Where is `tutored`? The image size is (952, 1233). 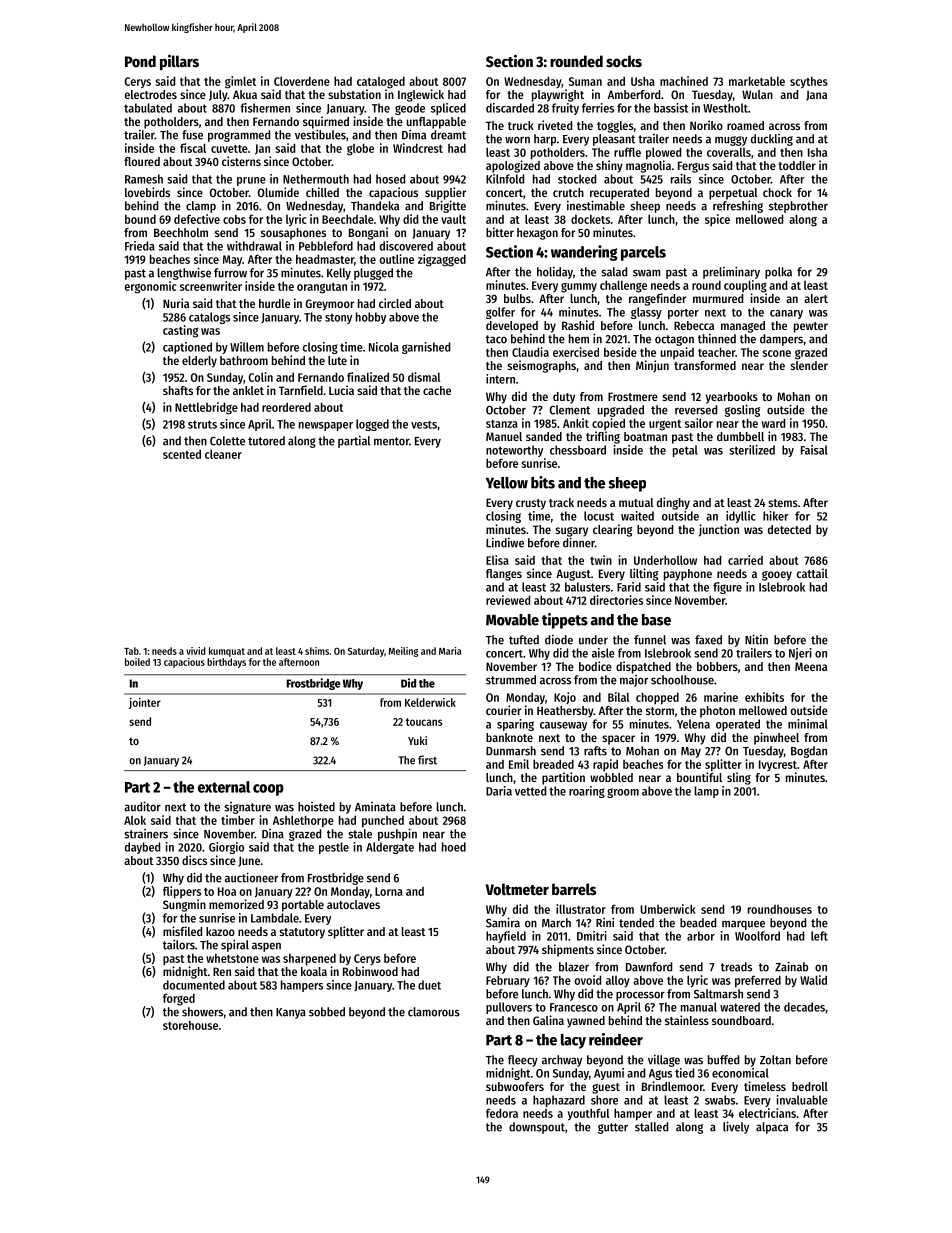 tutored is located at coordinates (266, 441).
